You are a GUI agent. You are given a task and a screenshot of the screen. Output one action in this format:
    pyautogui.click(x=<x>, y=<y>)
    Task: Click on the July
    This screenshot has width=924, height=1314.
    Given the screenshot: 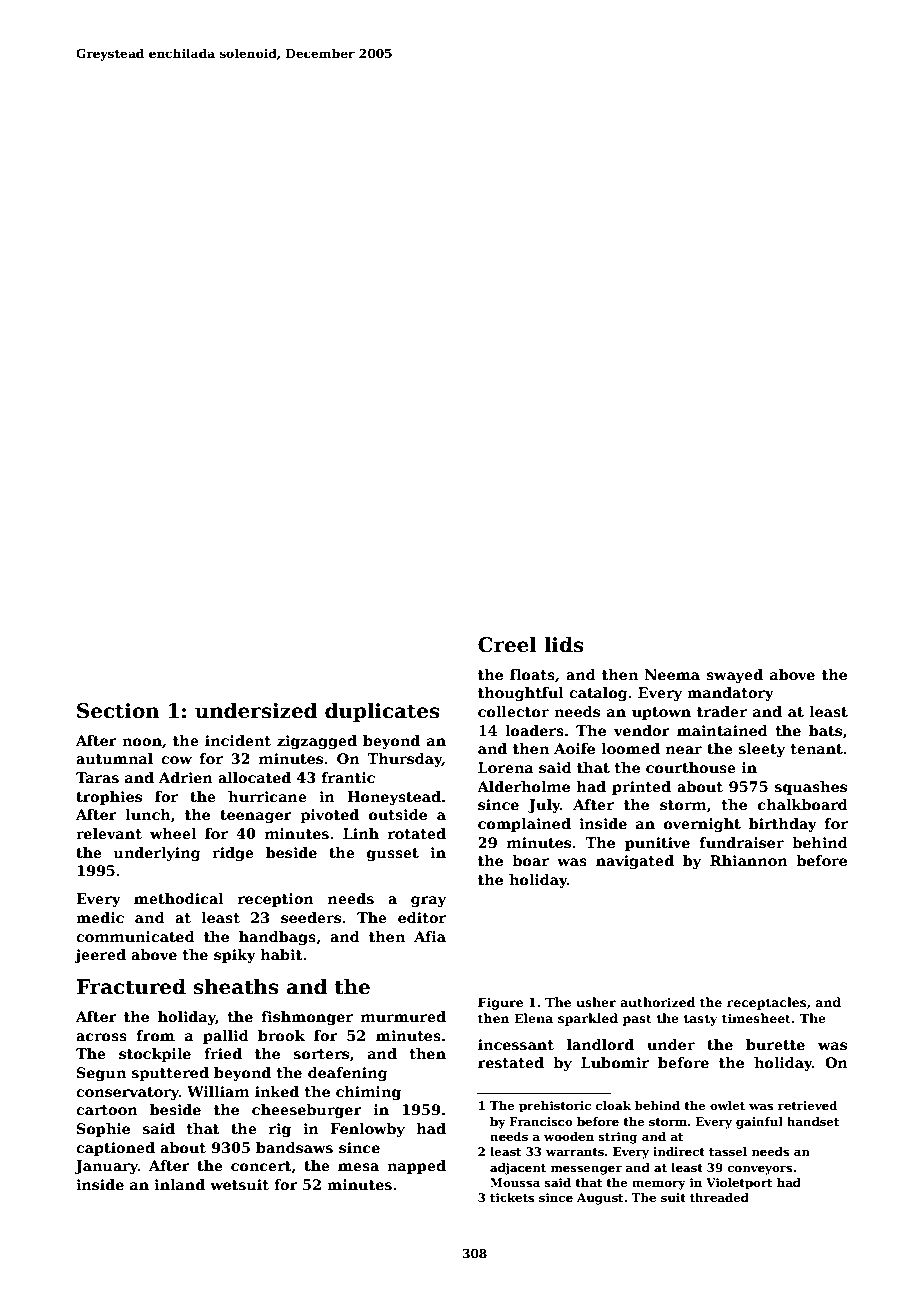 What is the action you would take?
    pyautogui.click(x=544, y=806)
